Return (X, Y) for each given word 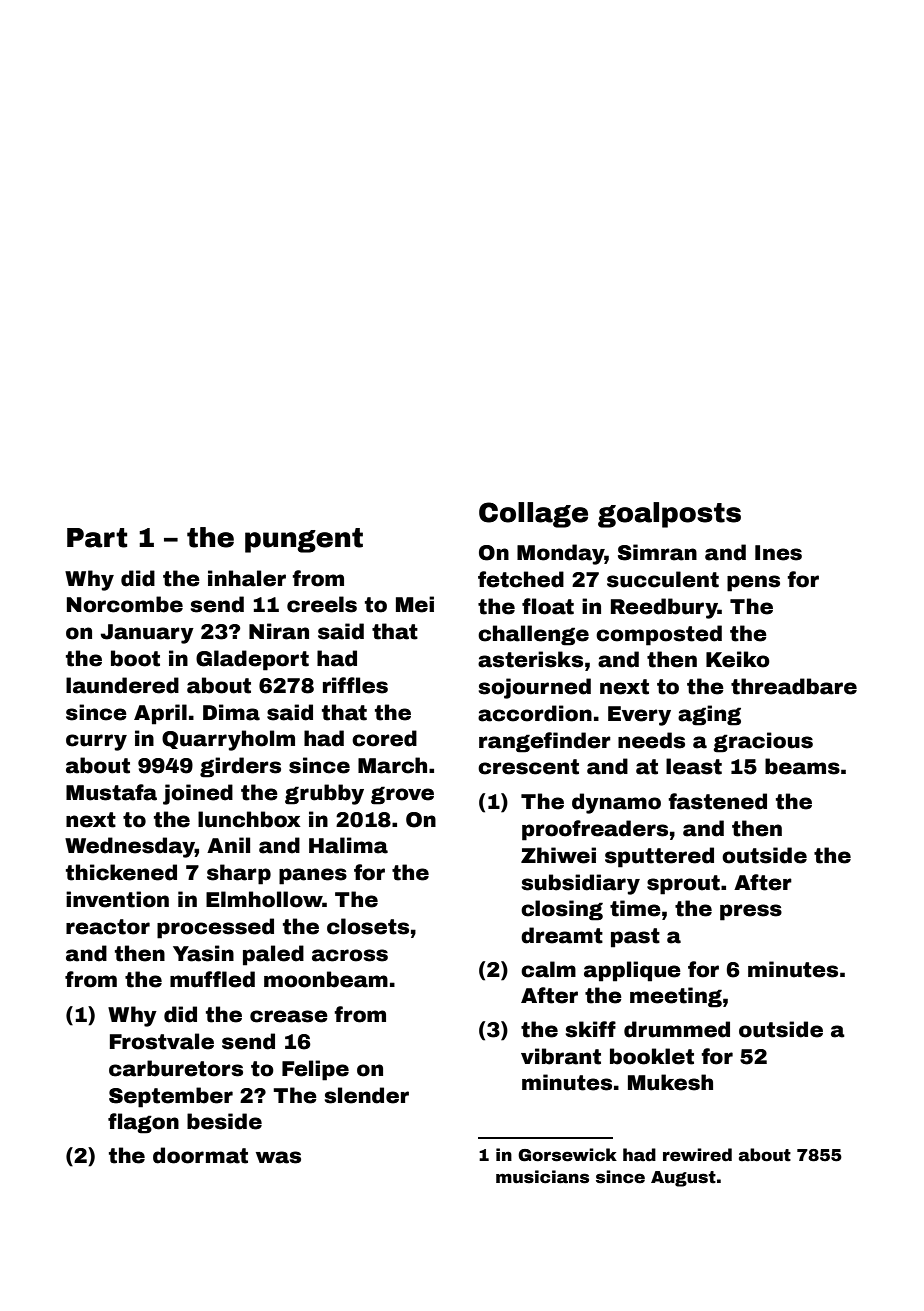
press (751, 912)
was (278, 1157)
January (147, 634)
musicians (542, 1177)
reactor (108, 927)
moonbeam (326, 979)
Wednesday (130, 847)
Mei (415, 604)
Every (639, 716)
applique (632, 971)
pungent (304, 540)
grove (402, 795)
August (683, 1179)
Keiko (738, 659)
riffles (355, 685)
